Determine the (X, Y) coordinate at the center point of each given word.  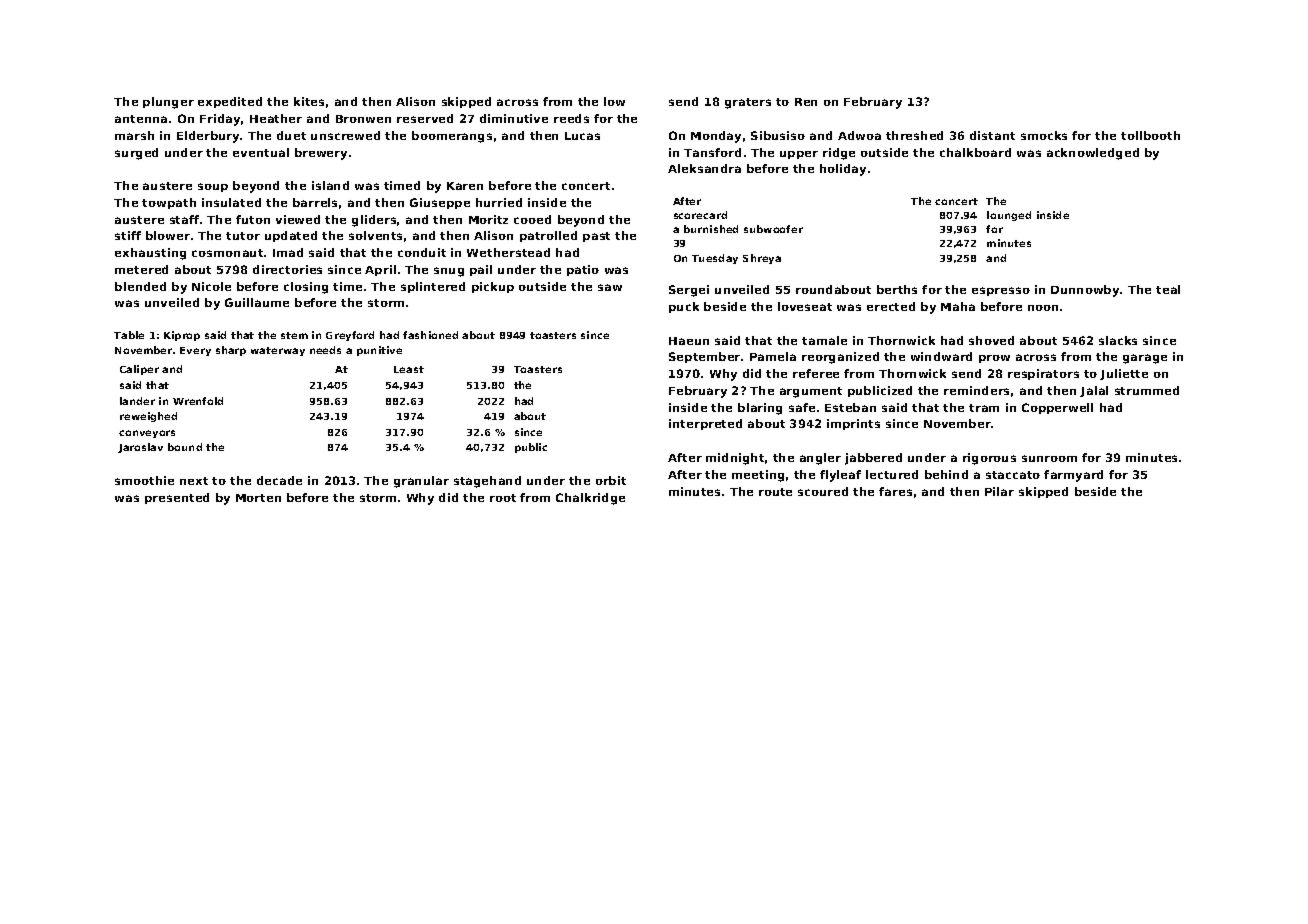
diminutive (514, 118)
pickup (493, 287)
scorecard (700, 215)
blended (140, 286)
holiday (843, 170)
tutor (243, 236)
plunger (168, 103)
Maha (958, 306)
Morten (258, 498)
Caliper (139, 370)
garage (1145, 359)
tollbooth (1150, 135)
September (704, 357)
